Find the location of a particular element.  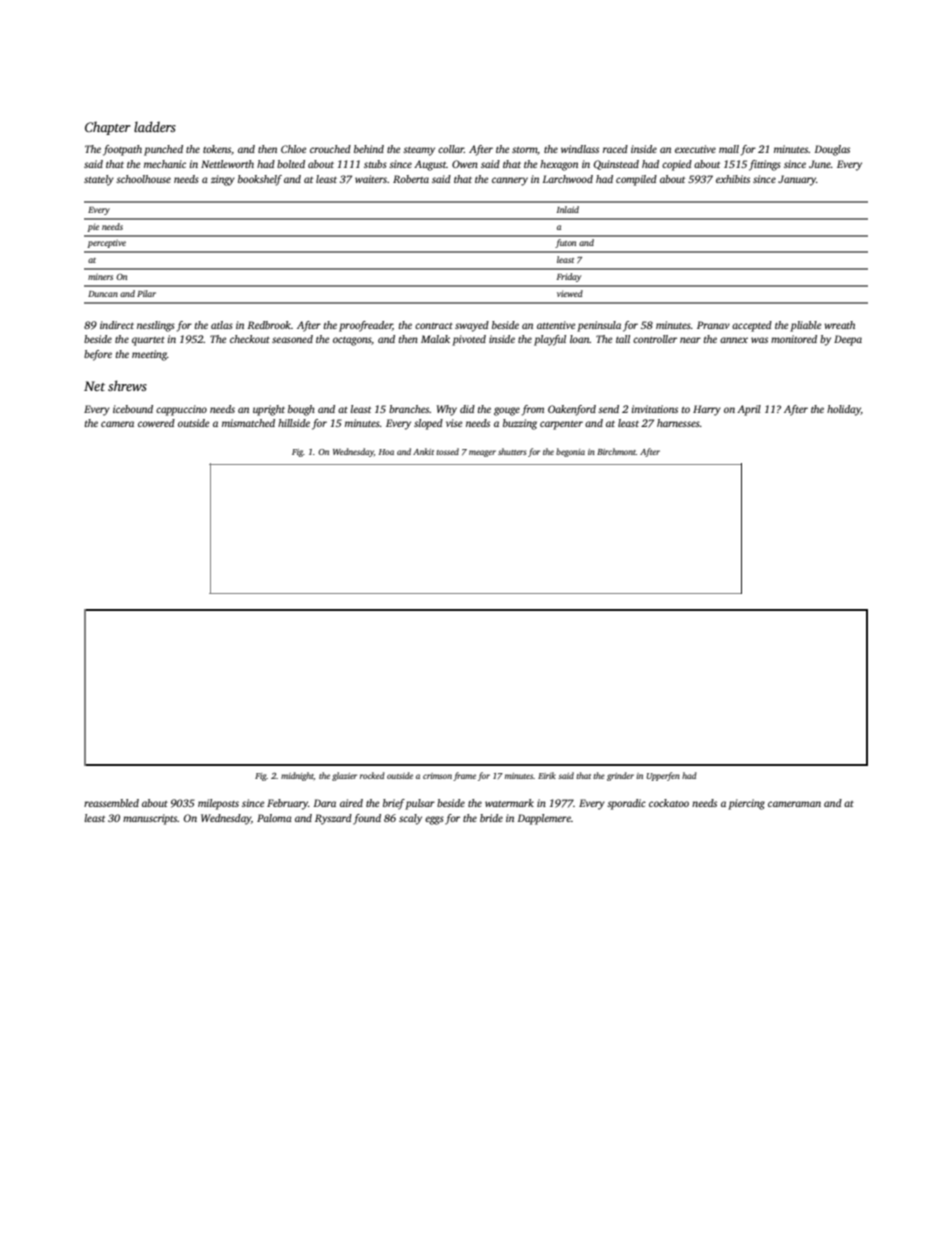

Nettleworth is located at coordinates (227, 164).
